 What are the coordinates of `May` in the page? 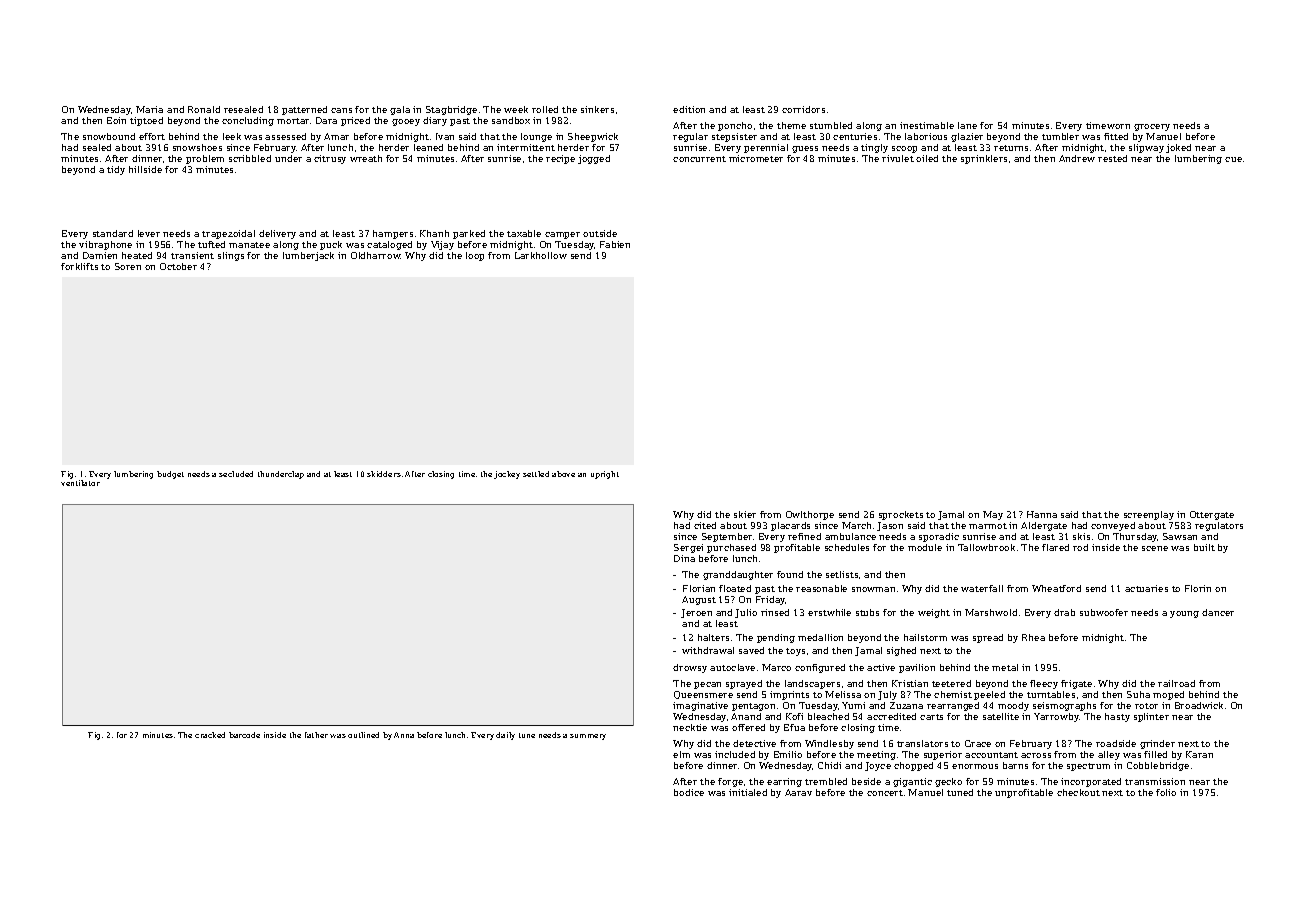 It's located at (993, 515).
